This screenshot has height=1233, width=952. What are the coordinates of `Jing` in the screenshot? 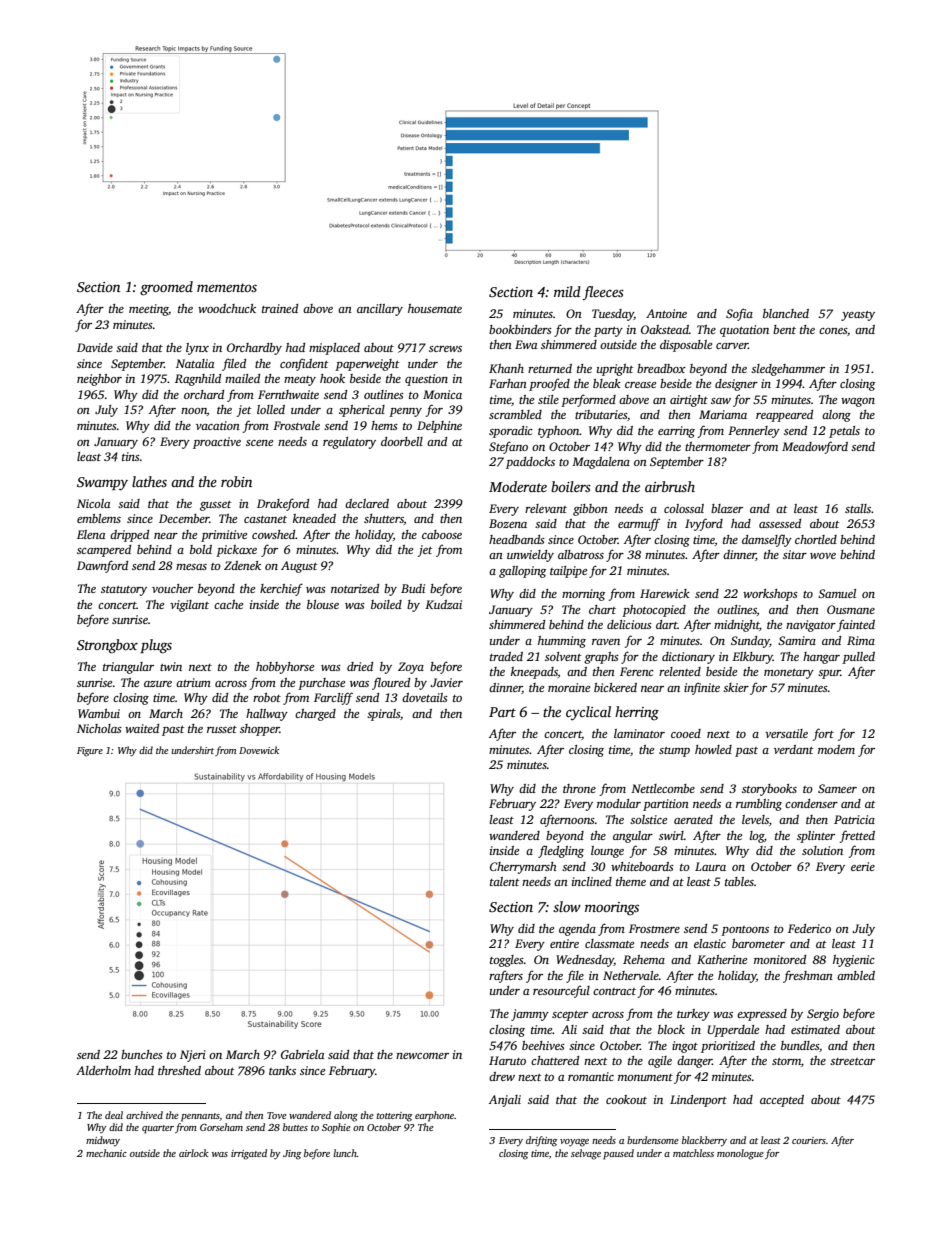 It's located at (292, 1155).
